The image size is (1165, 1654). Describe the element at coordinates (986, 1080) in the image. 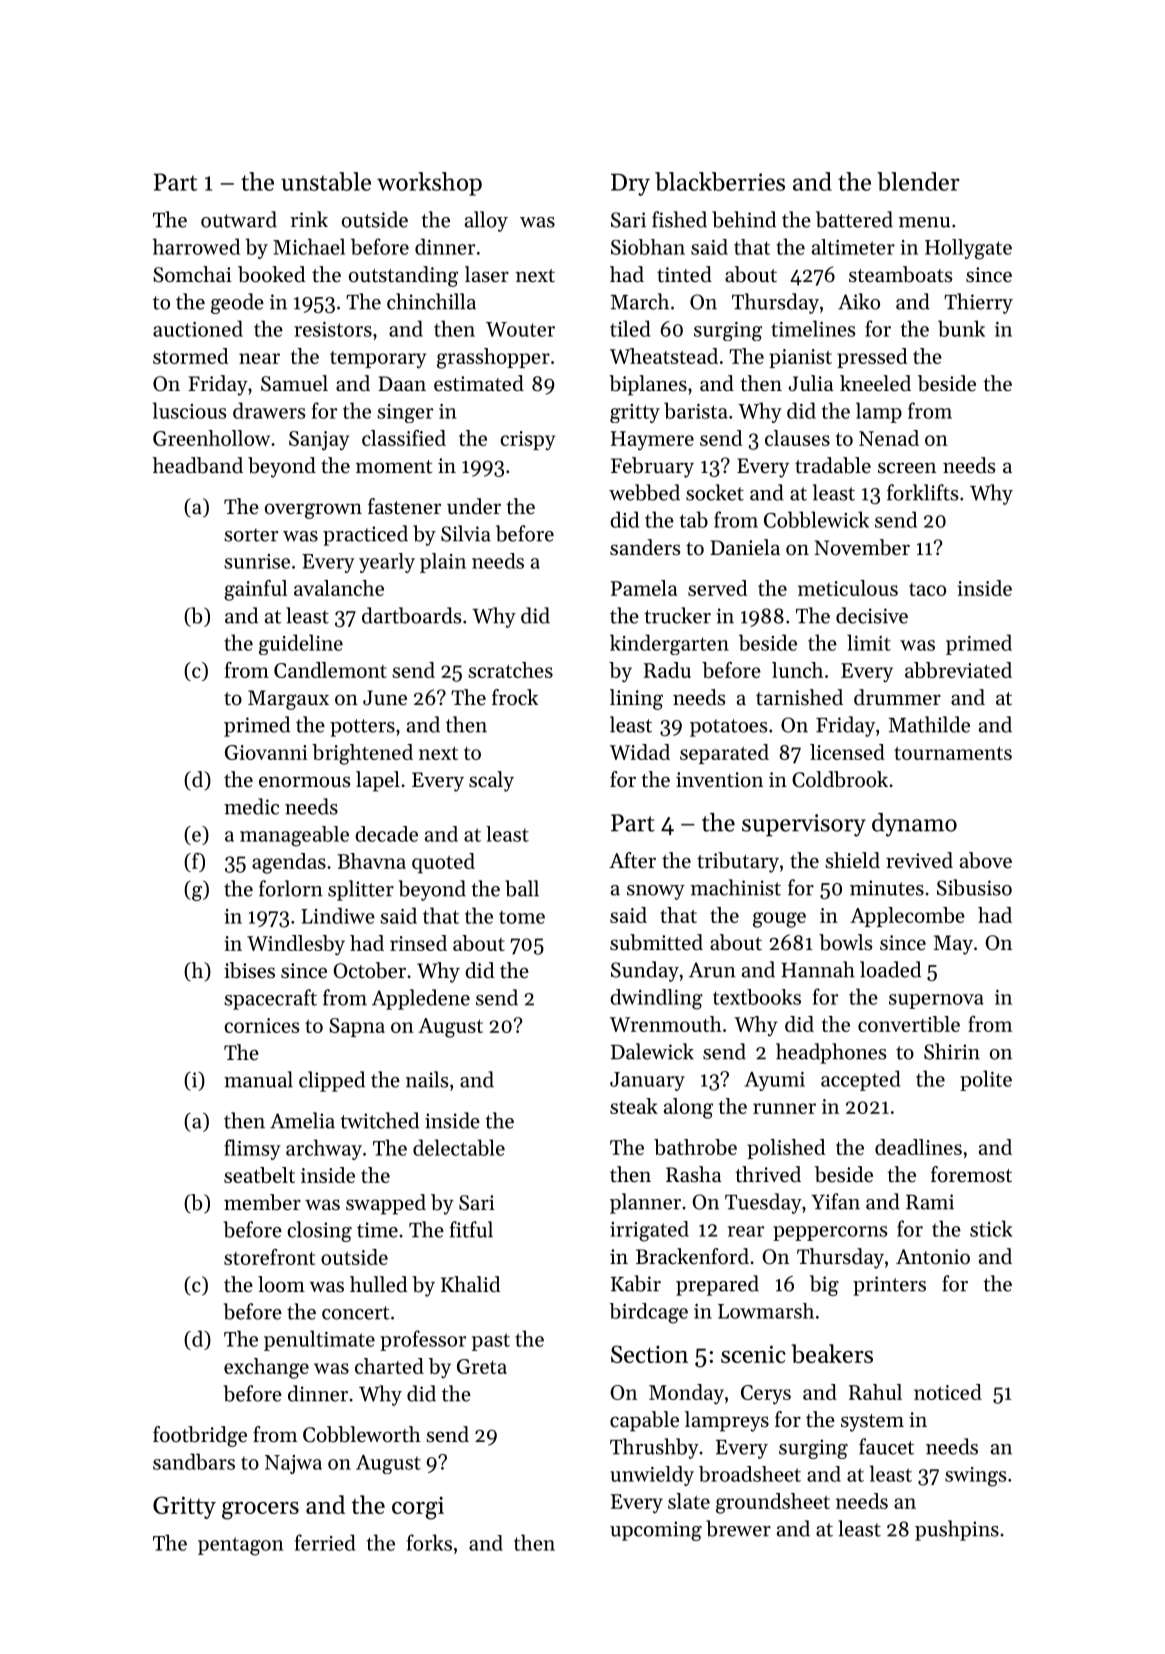

I see `polite` at that location.
